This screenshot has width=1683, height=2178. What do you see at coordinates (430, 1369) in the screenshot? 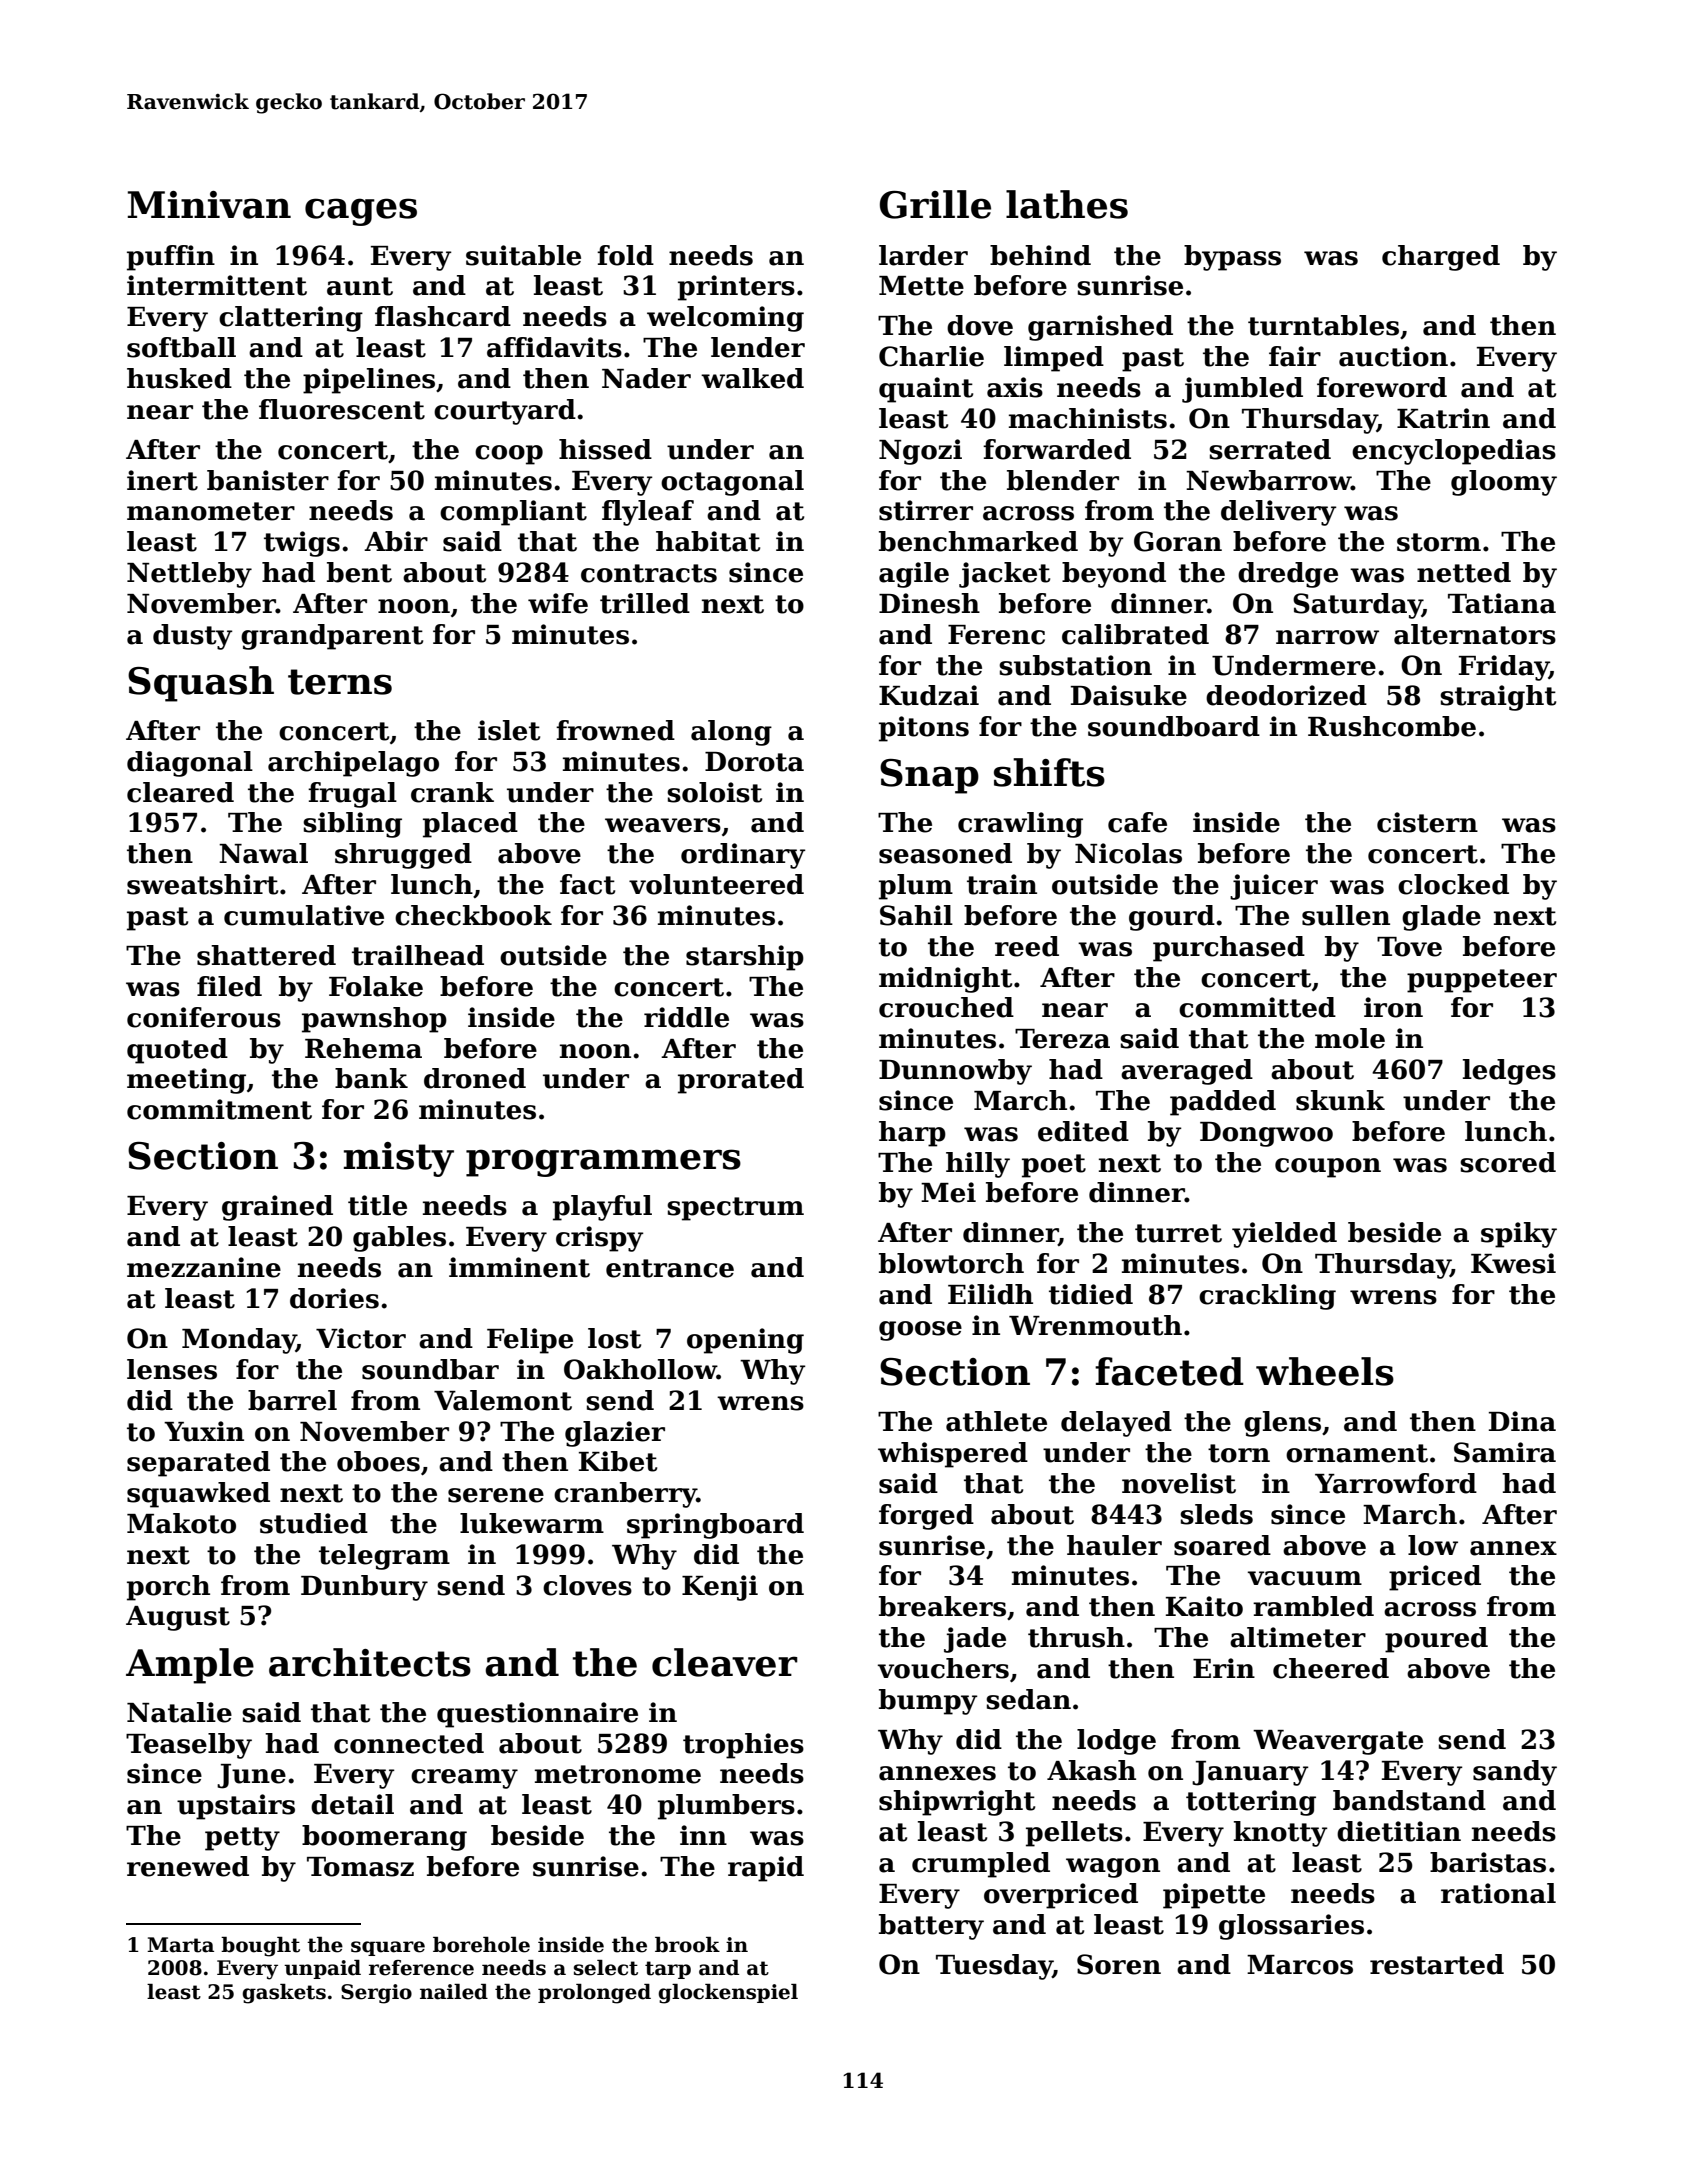
I see `soundbar` at bounding box center [430, 1369].
